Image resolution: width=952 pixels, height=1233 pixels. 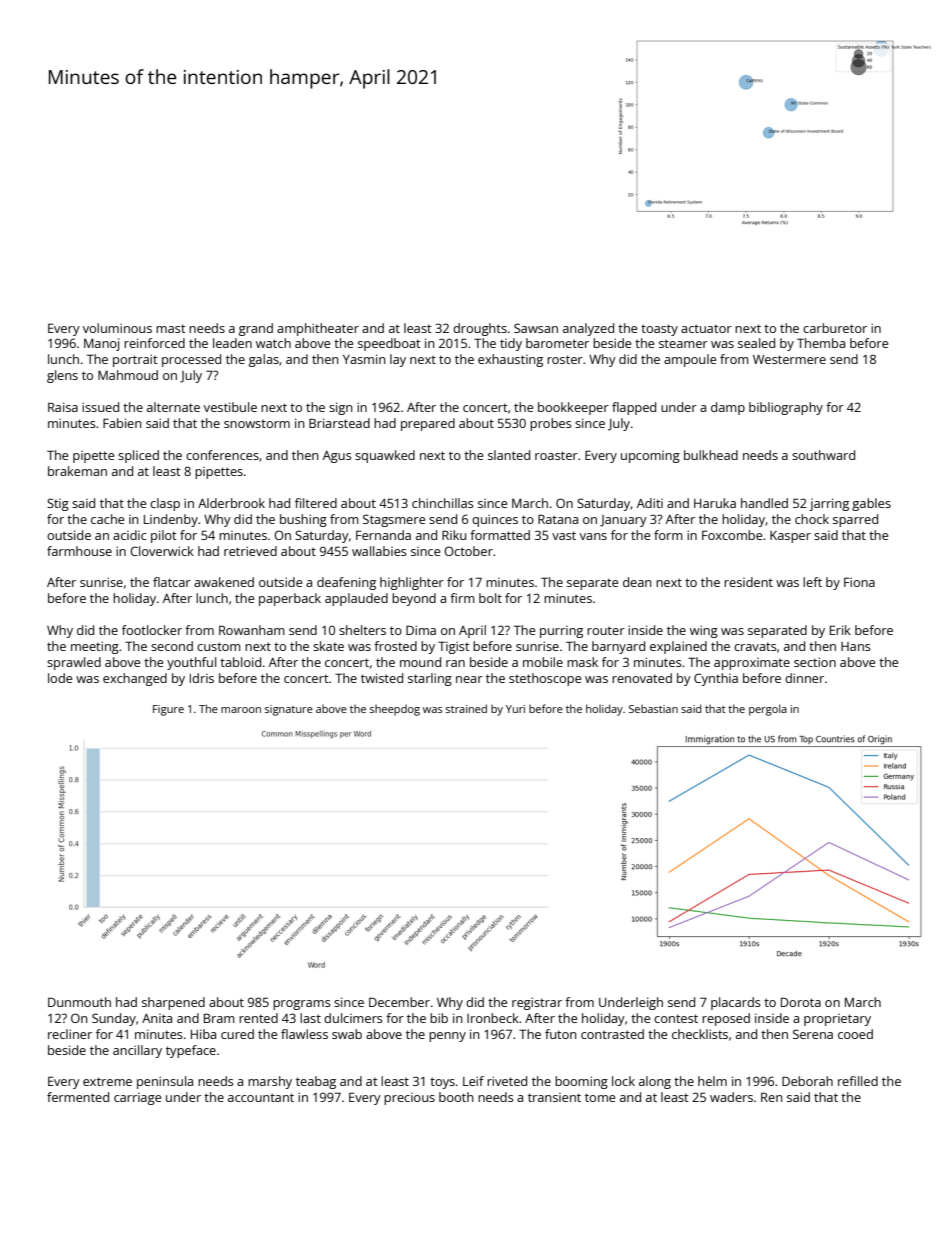 I want to click on barometer, so click(x=557, y=343).
